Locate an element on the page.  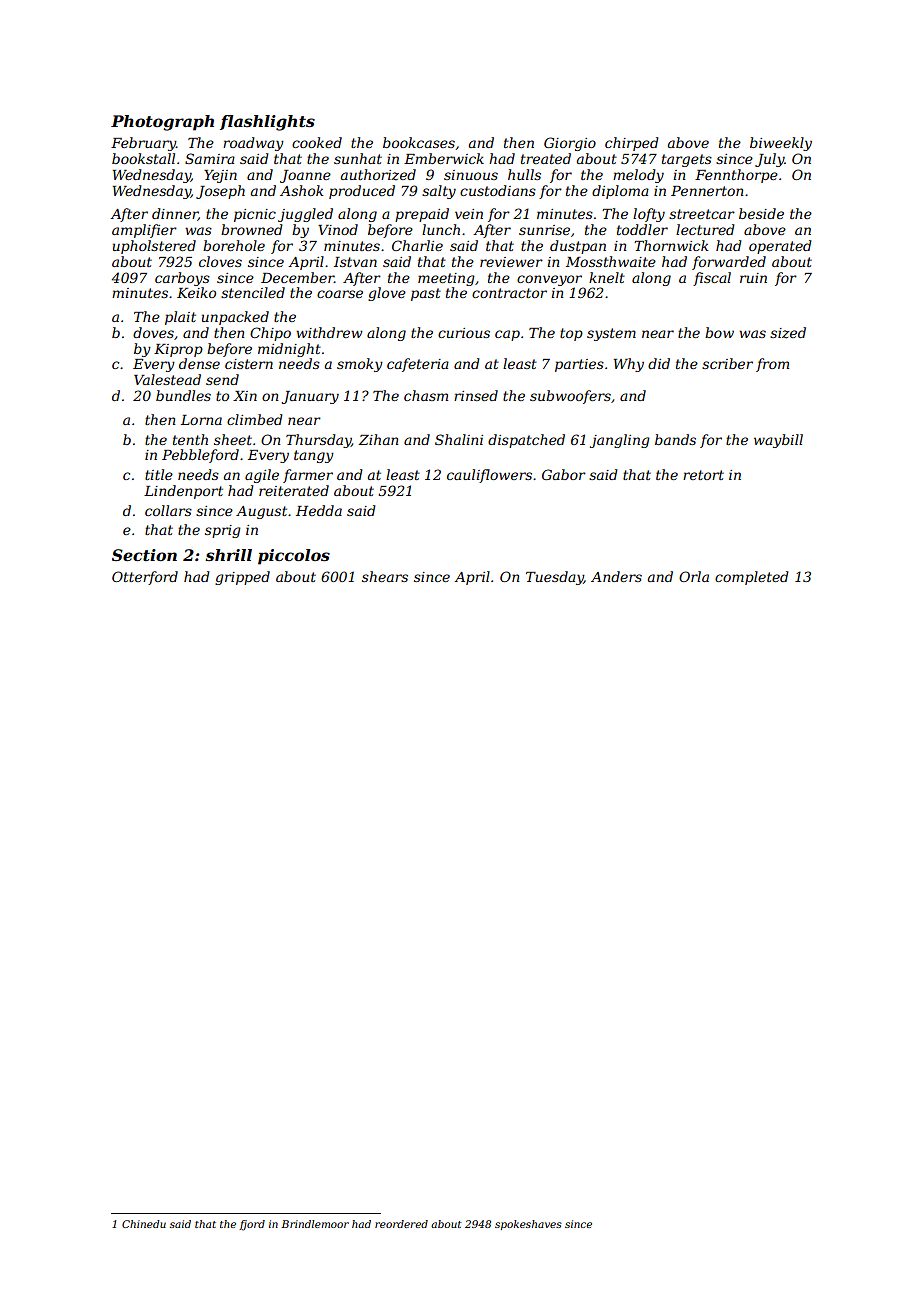
reordered is located at coordinates (401, 1224).
